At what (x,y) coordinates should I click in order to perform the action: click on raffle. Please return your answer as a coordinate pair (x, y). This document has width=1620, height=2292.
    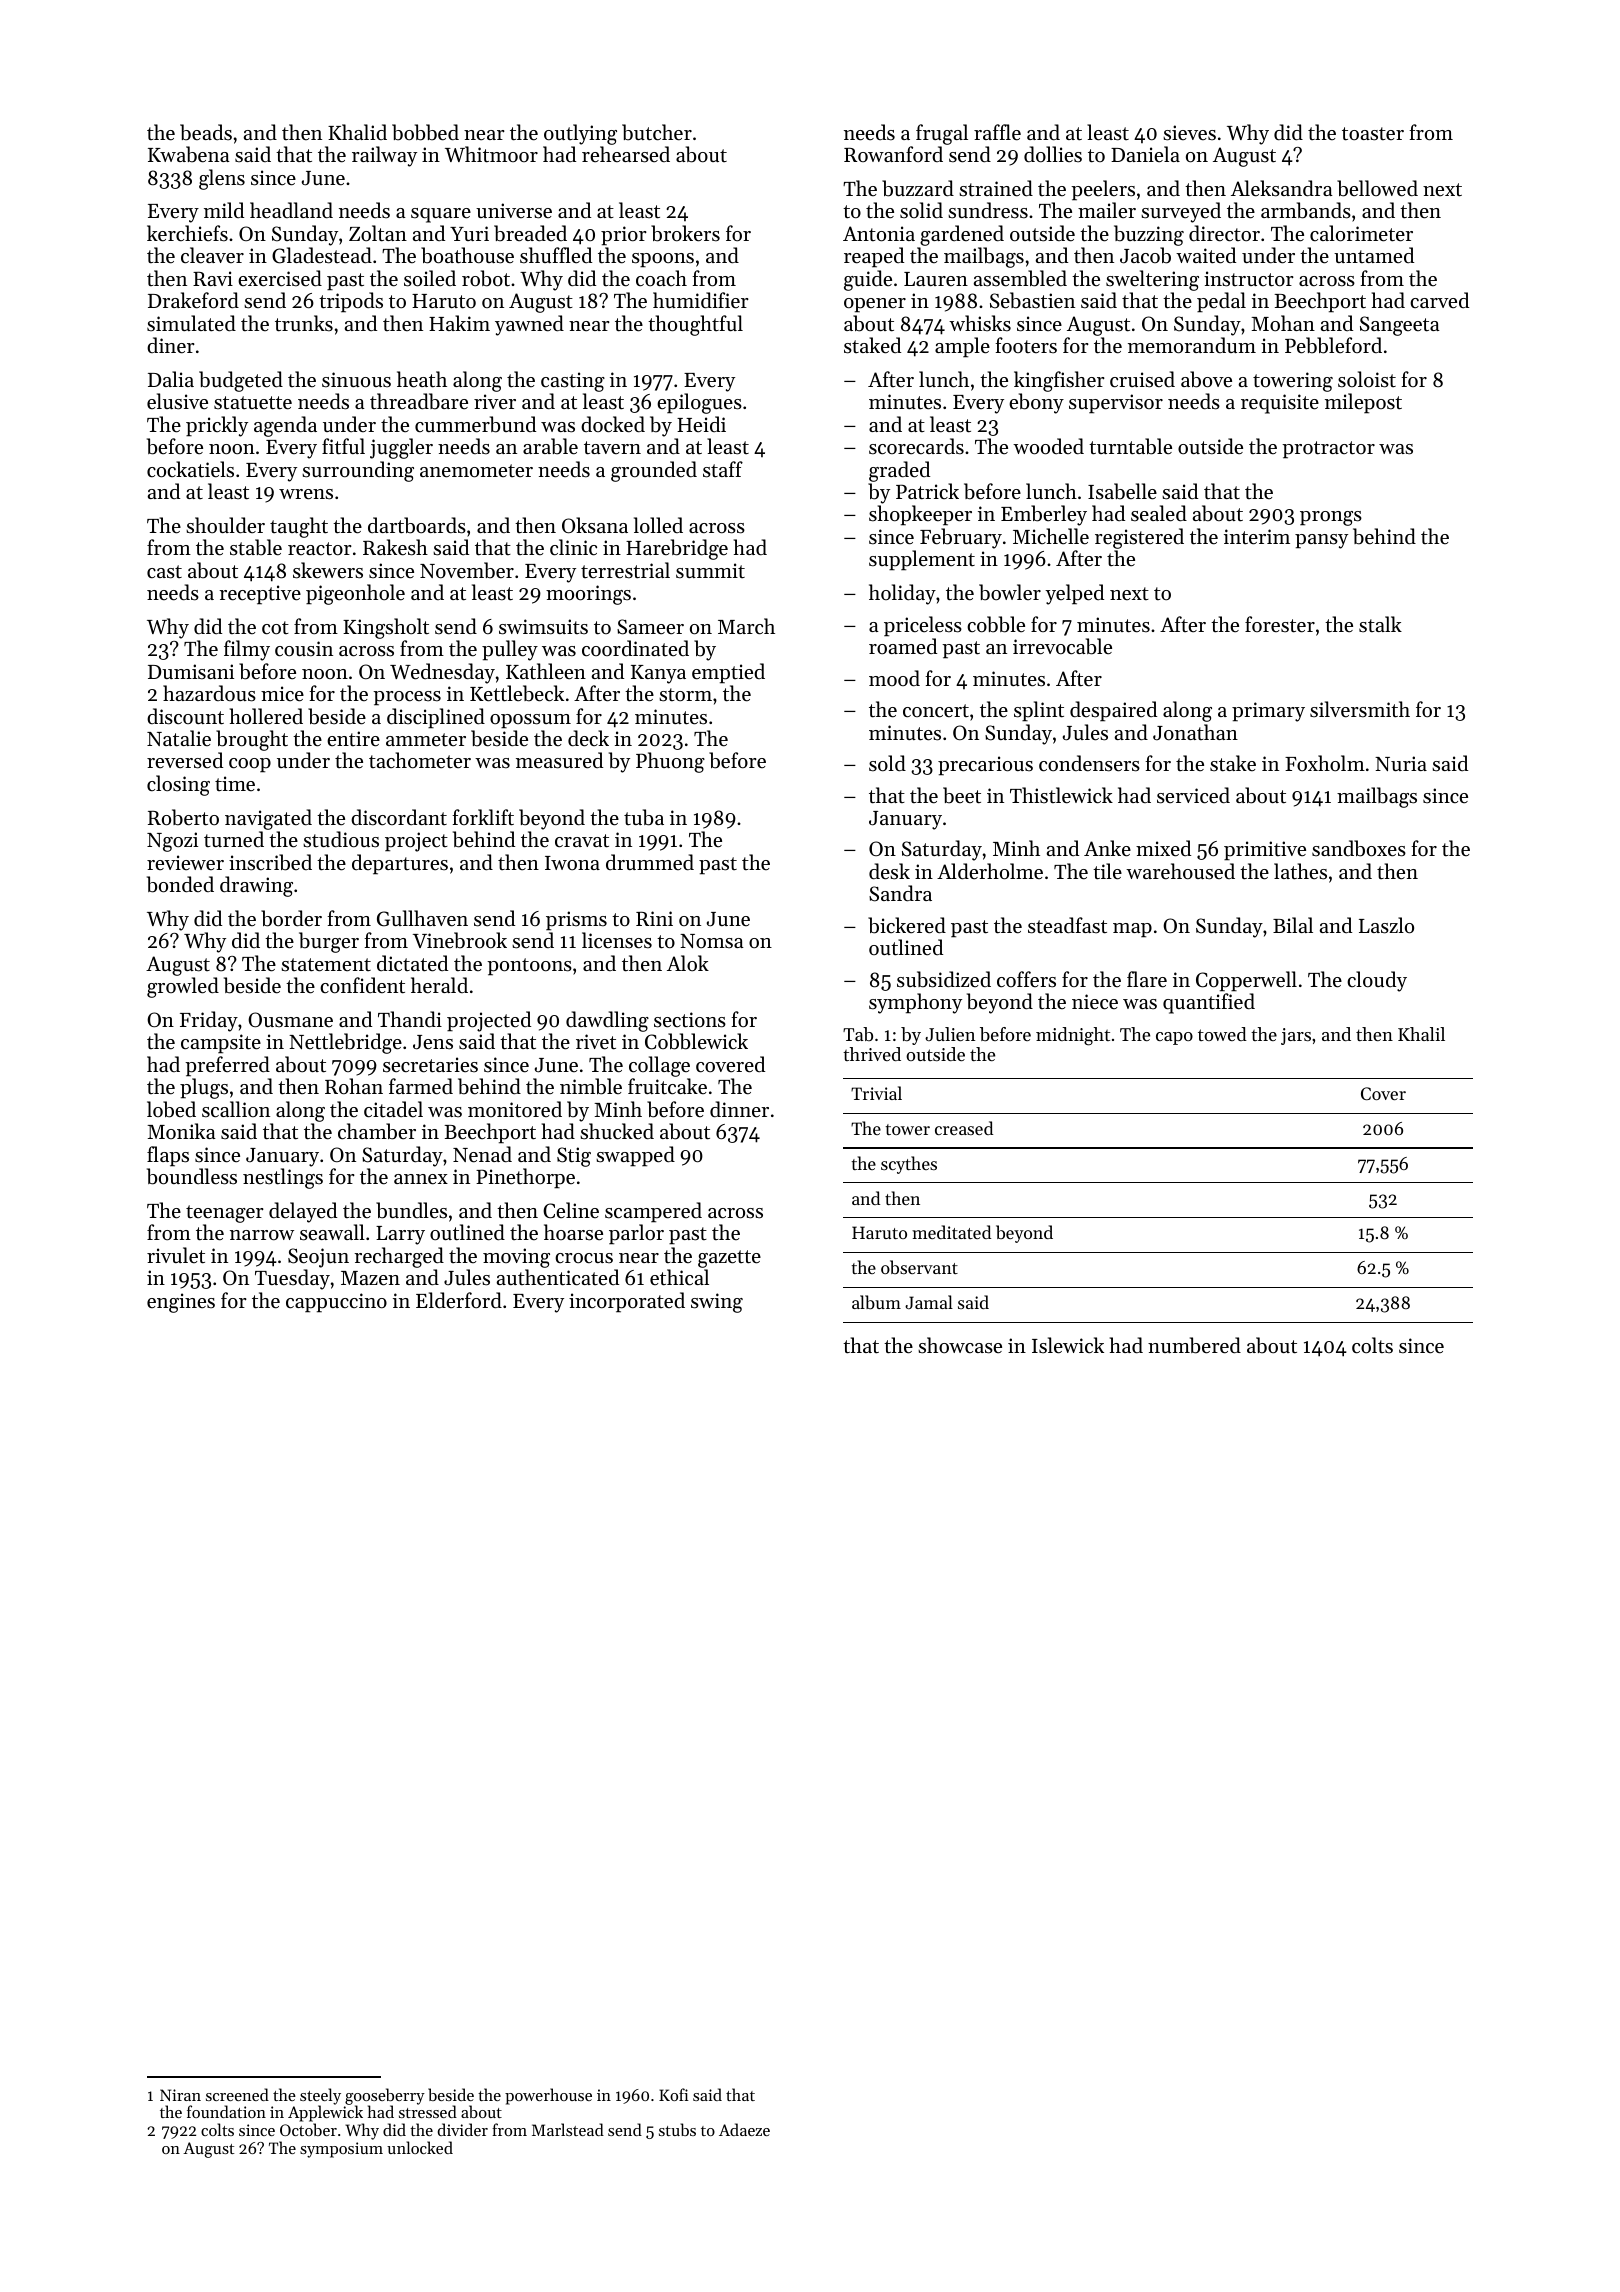
    Looking at the image, I should click on (997, 132).
